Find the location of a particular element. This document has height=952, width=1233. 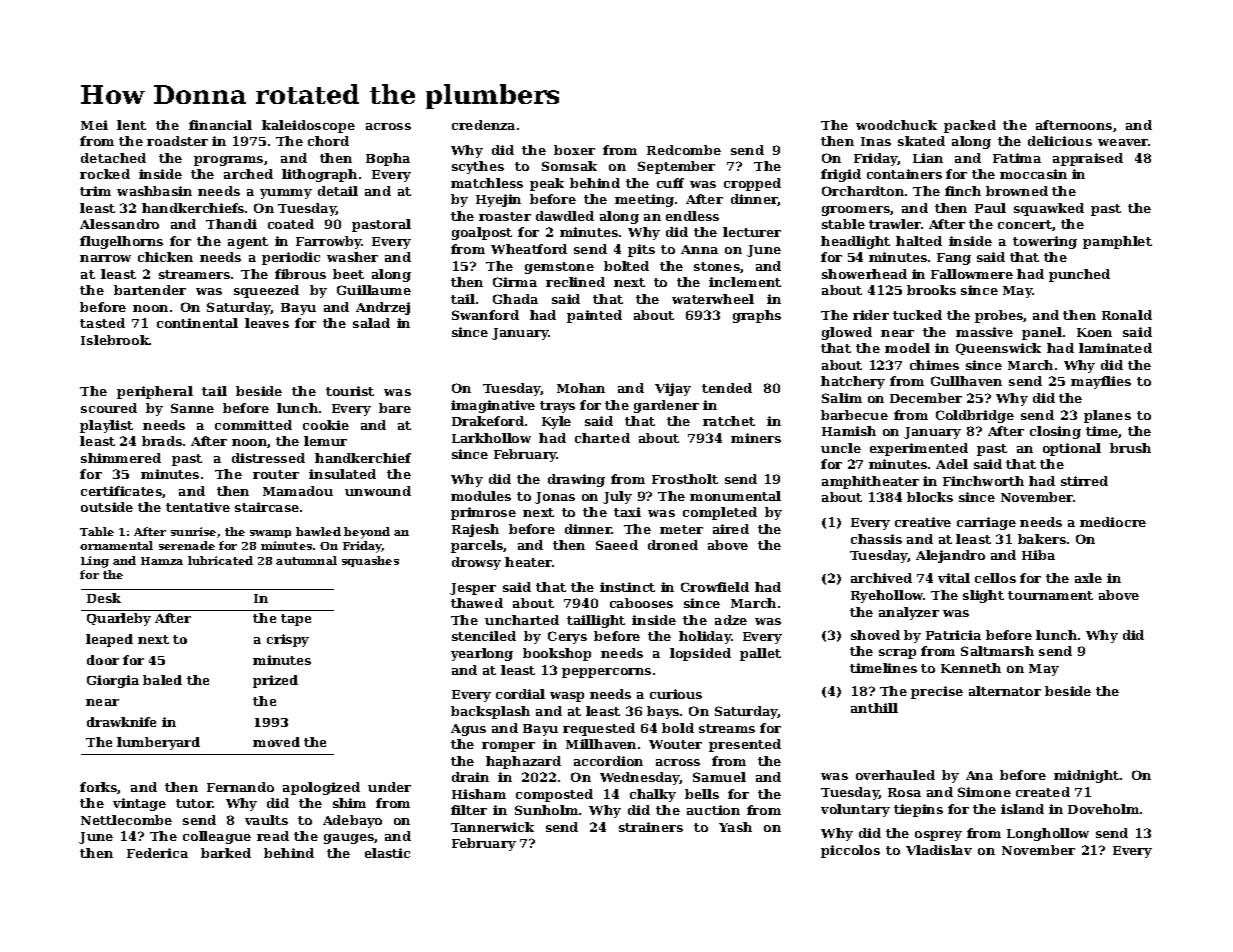

stones is located at coordinates (717, 266).
